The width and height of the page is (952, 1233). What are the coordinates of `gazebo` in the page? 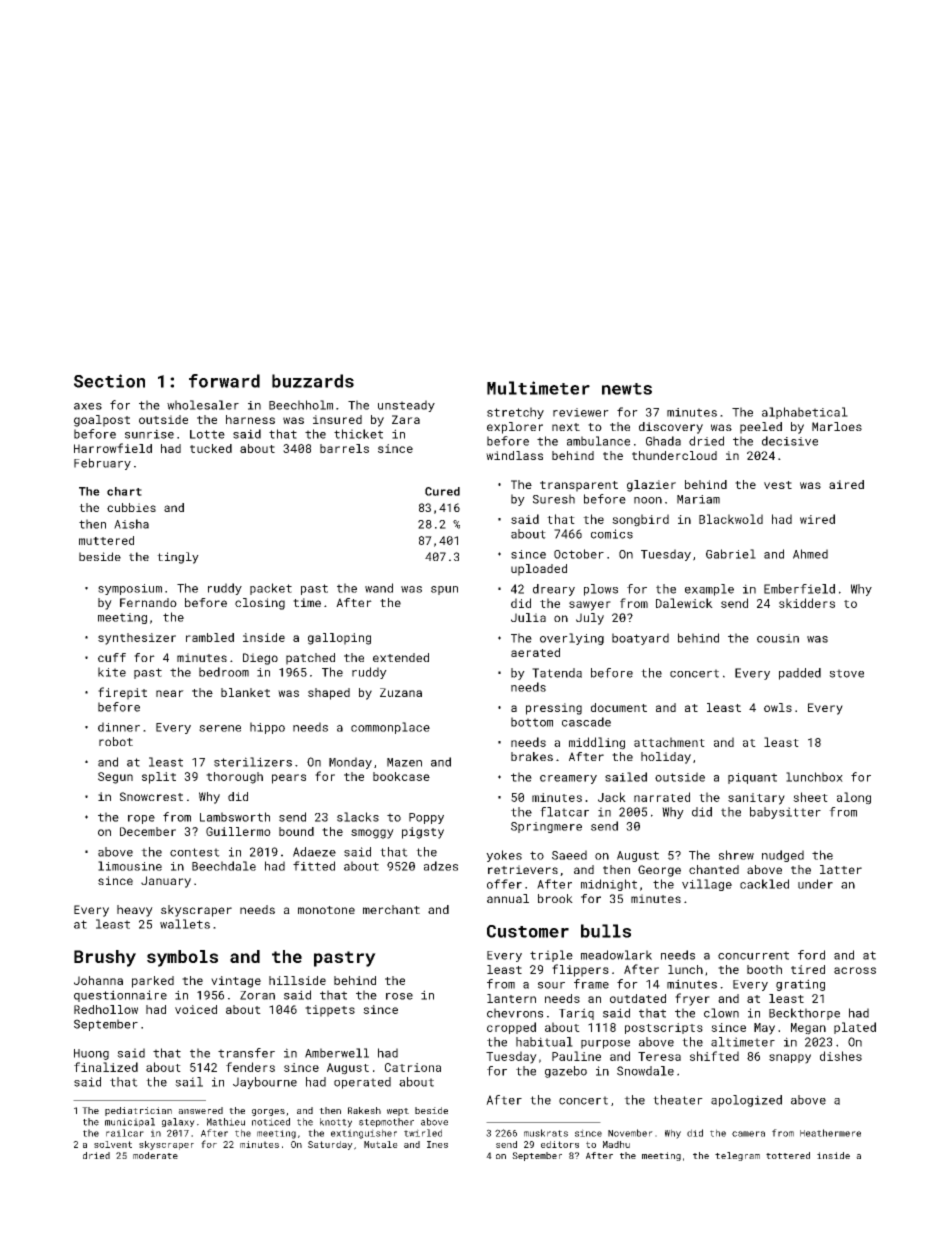 It's located at (566, 1072).
